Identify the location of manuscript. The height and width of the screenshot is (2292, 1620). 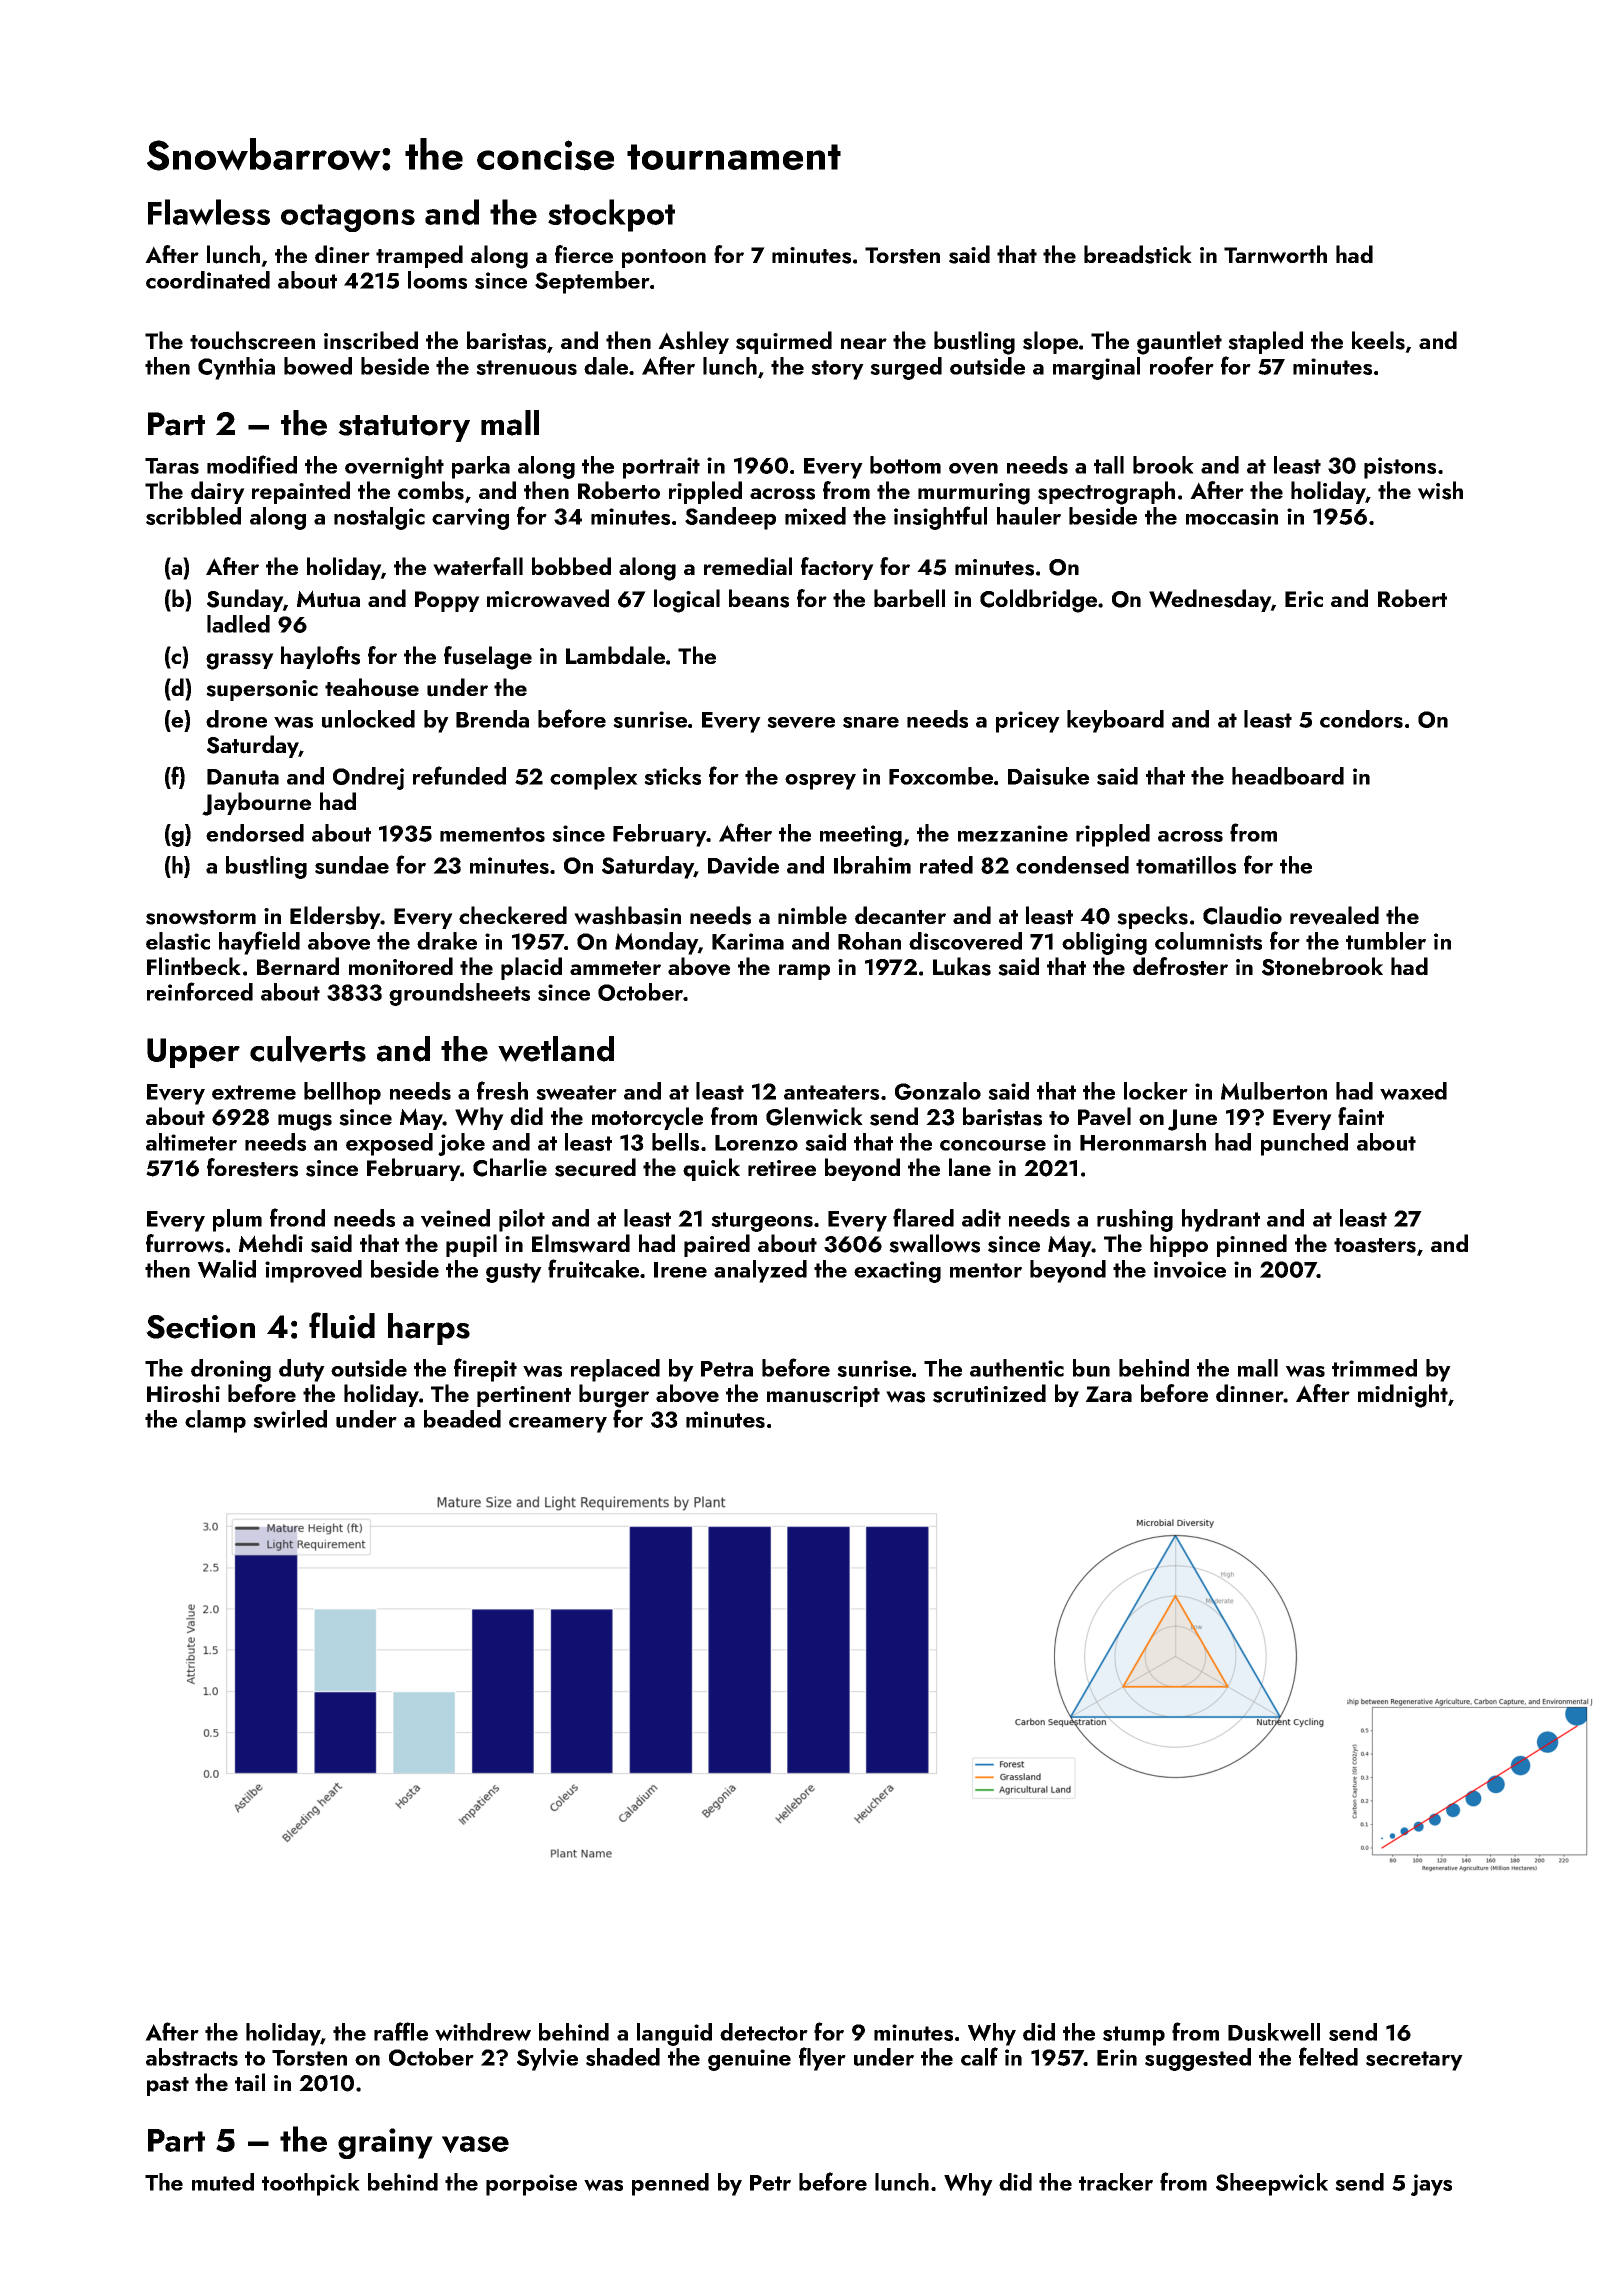
(823, 1396).
